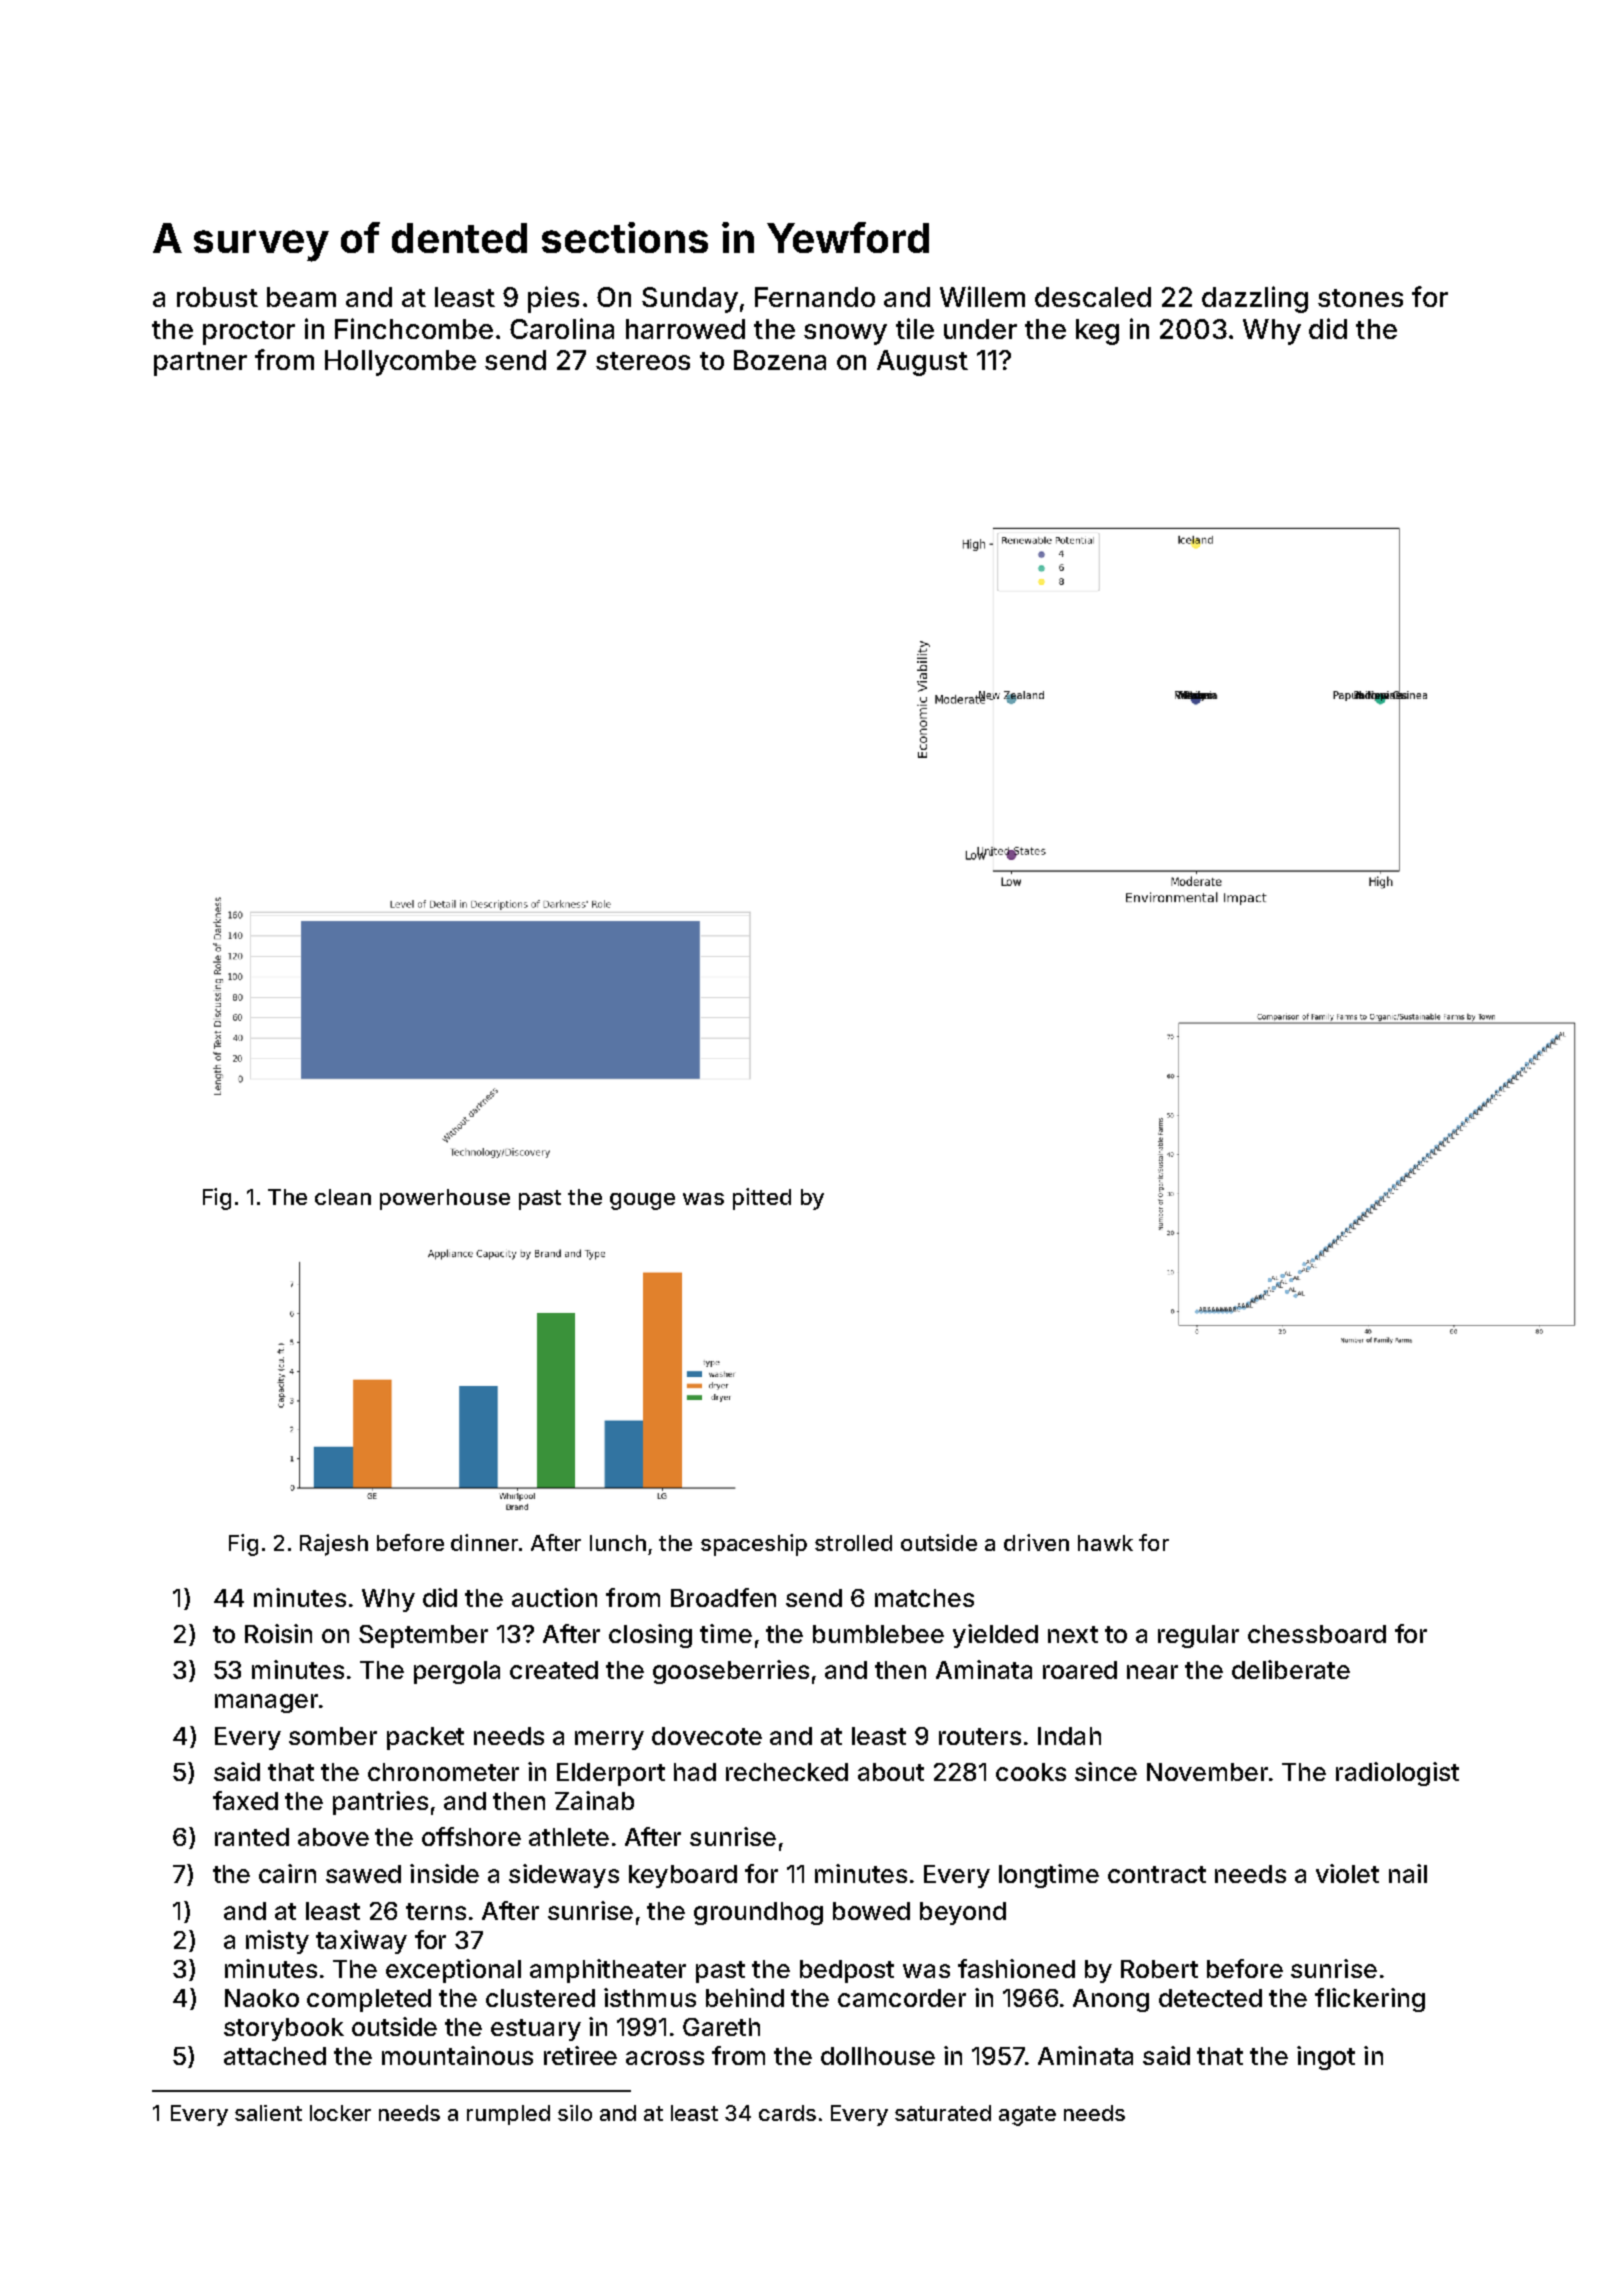  What do you see at coordinates (815, 297) in the page?
I see `Fernando` at bounding box center [815, 297].
